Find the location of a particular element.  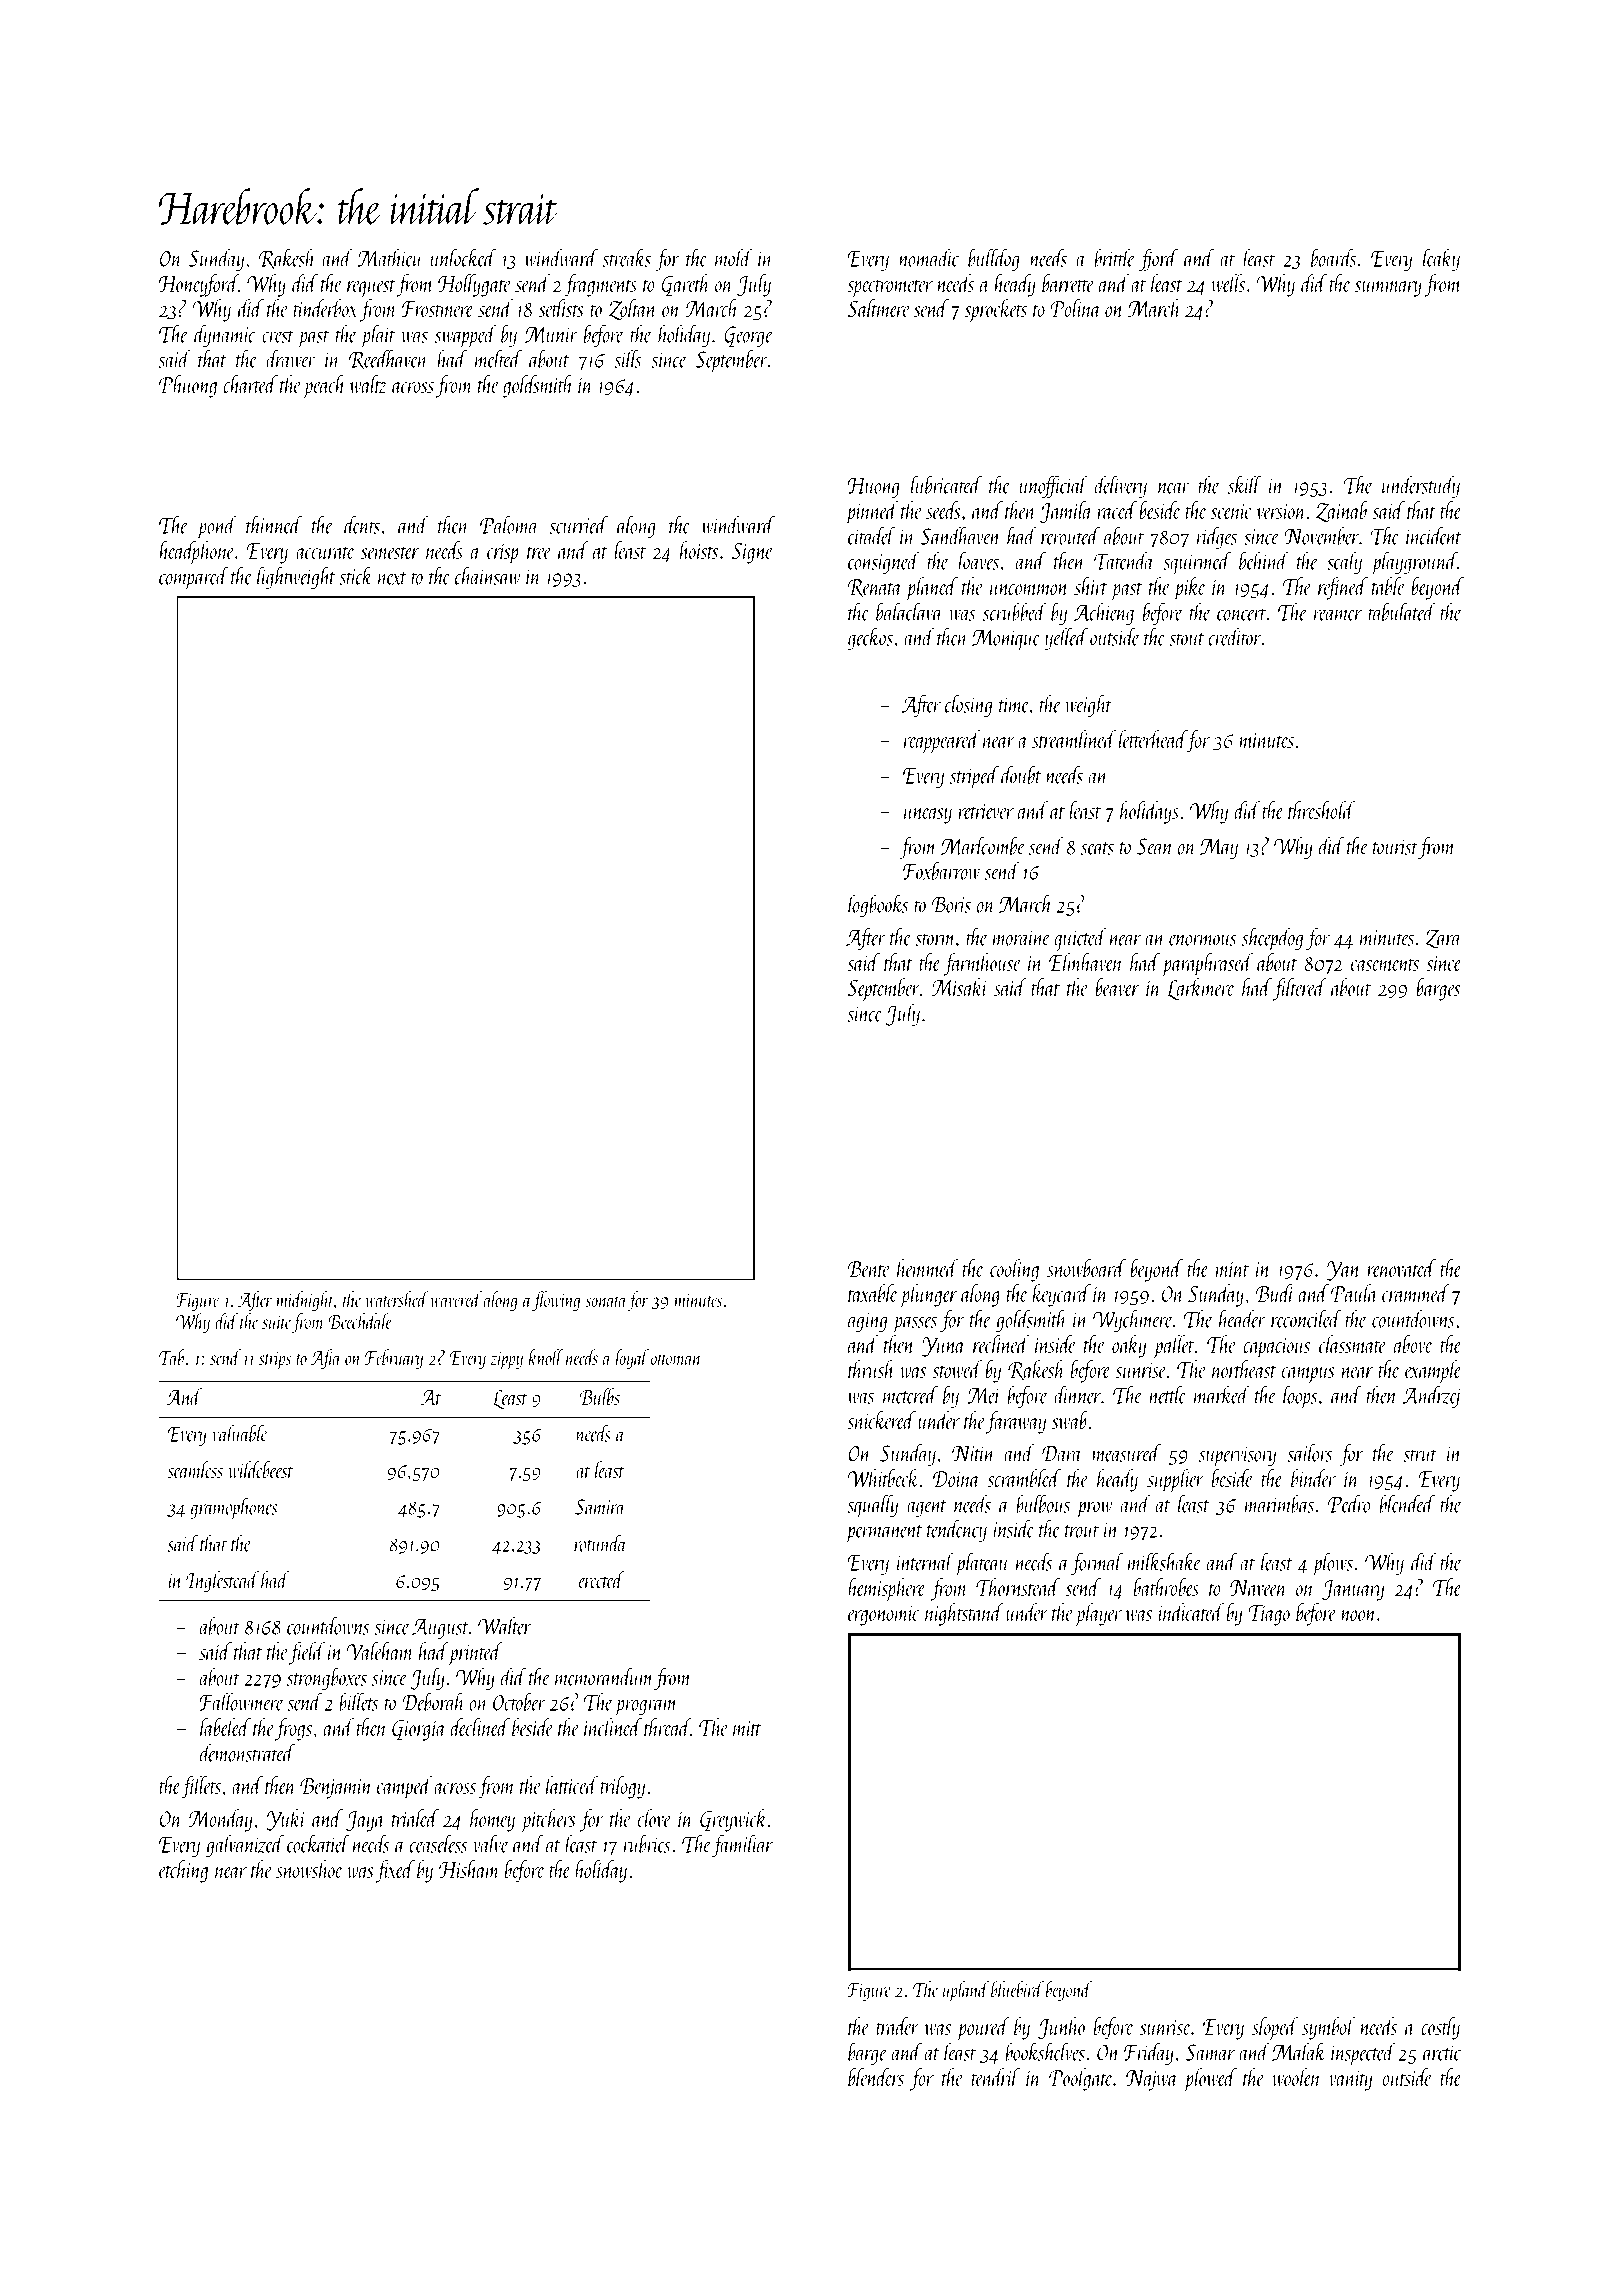

midnight is located at coordinates (305, 1301).
